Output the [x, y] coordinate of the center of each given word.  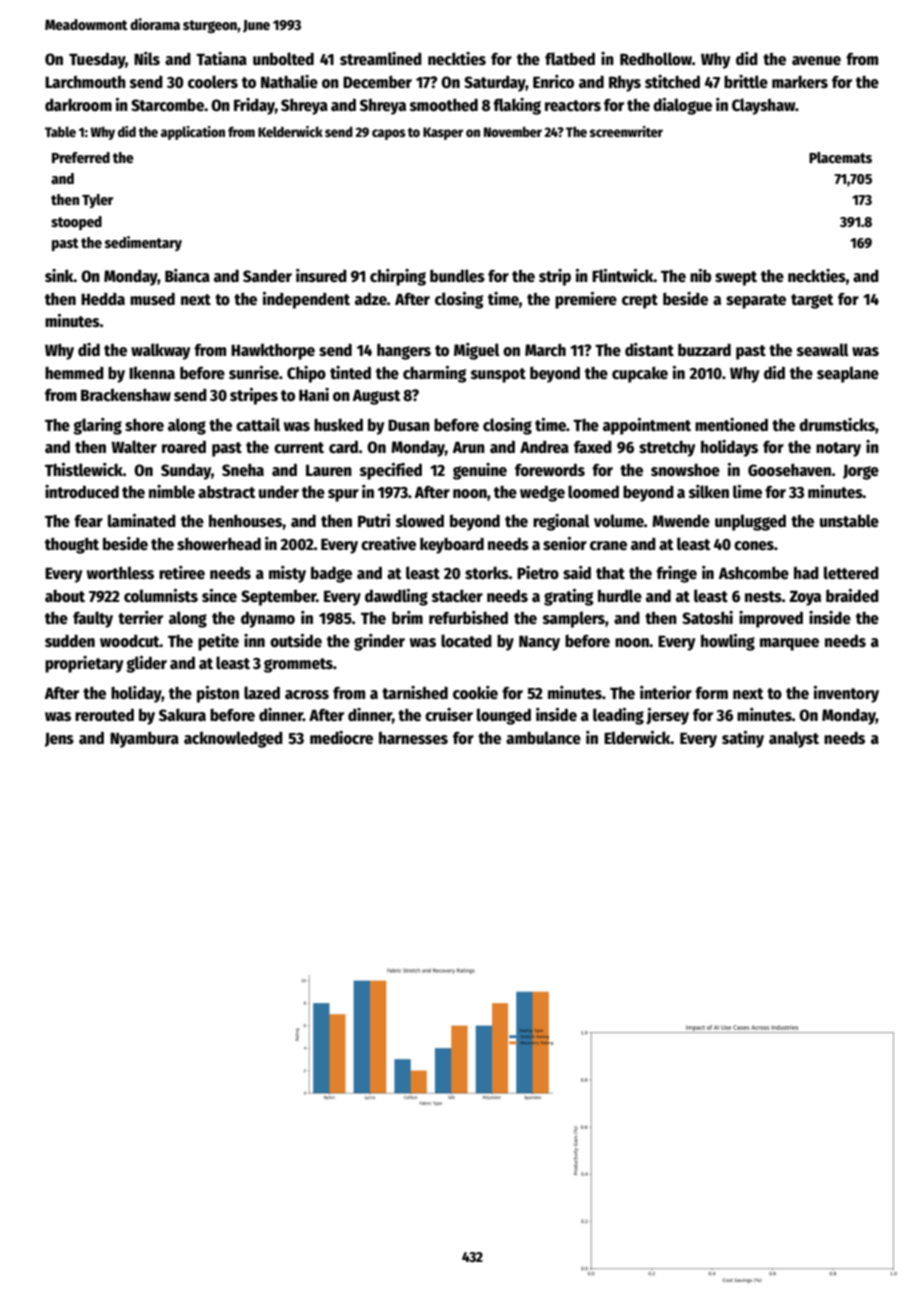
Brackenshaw [126, 394]
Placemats [840, 157]
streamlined [381, 58]
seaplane [848, 374]
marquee [789, 644]
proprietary [84, 664]
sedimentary [143, 243]
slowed [420, 520]
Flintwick [623, 275]
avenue [816, 60]
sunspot [498, 375]
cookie [475, 692]
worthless [120, 572]
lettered [851, 573]
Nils [147, 58]
